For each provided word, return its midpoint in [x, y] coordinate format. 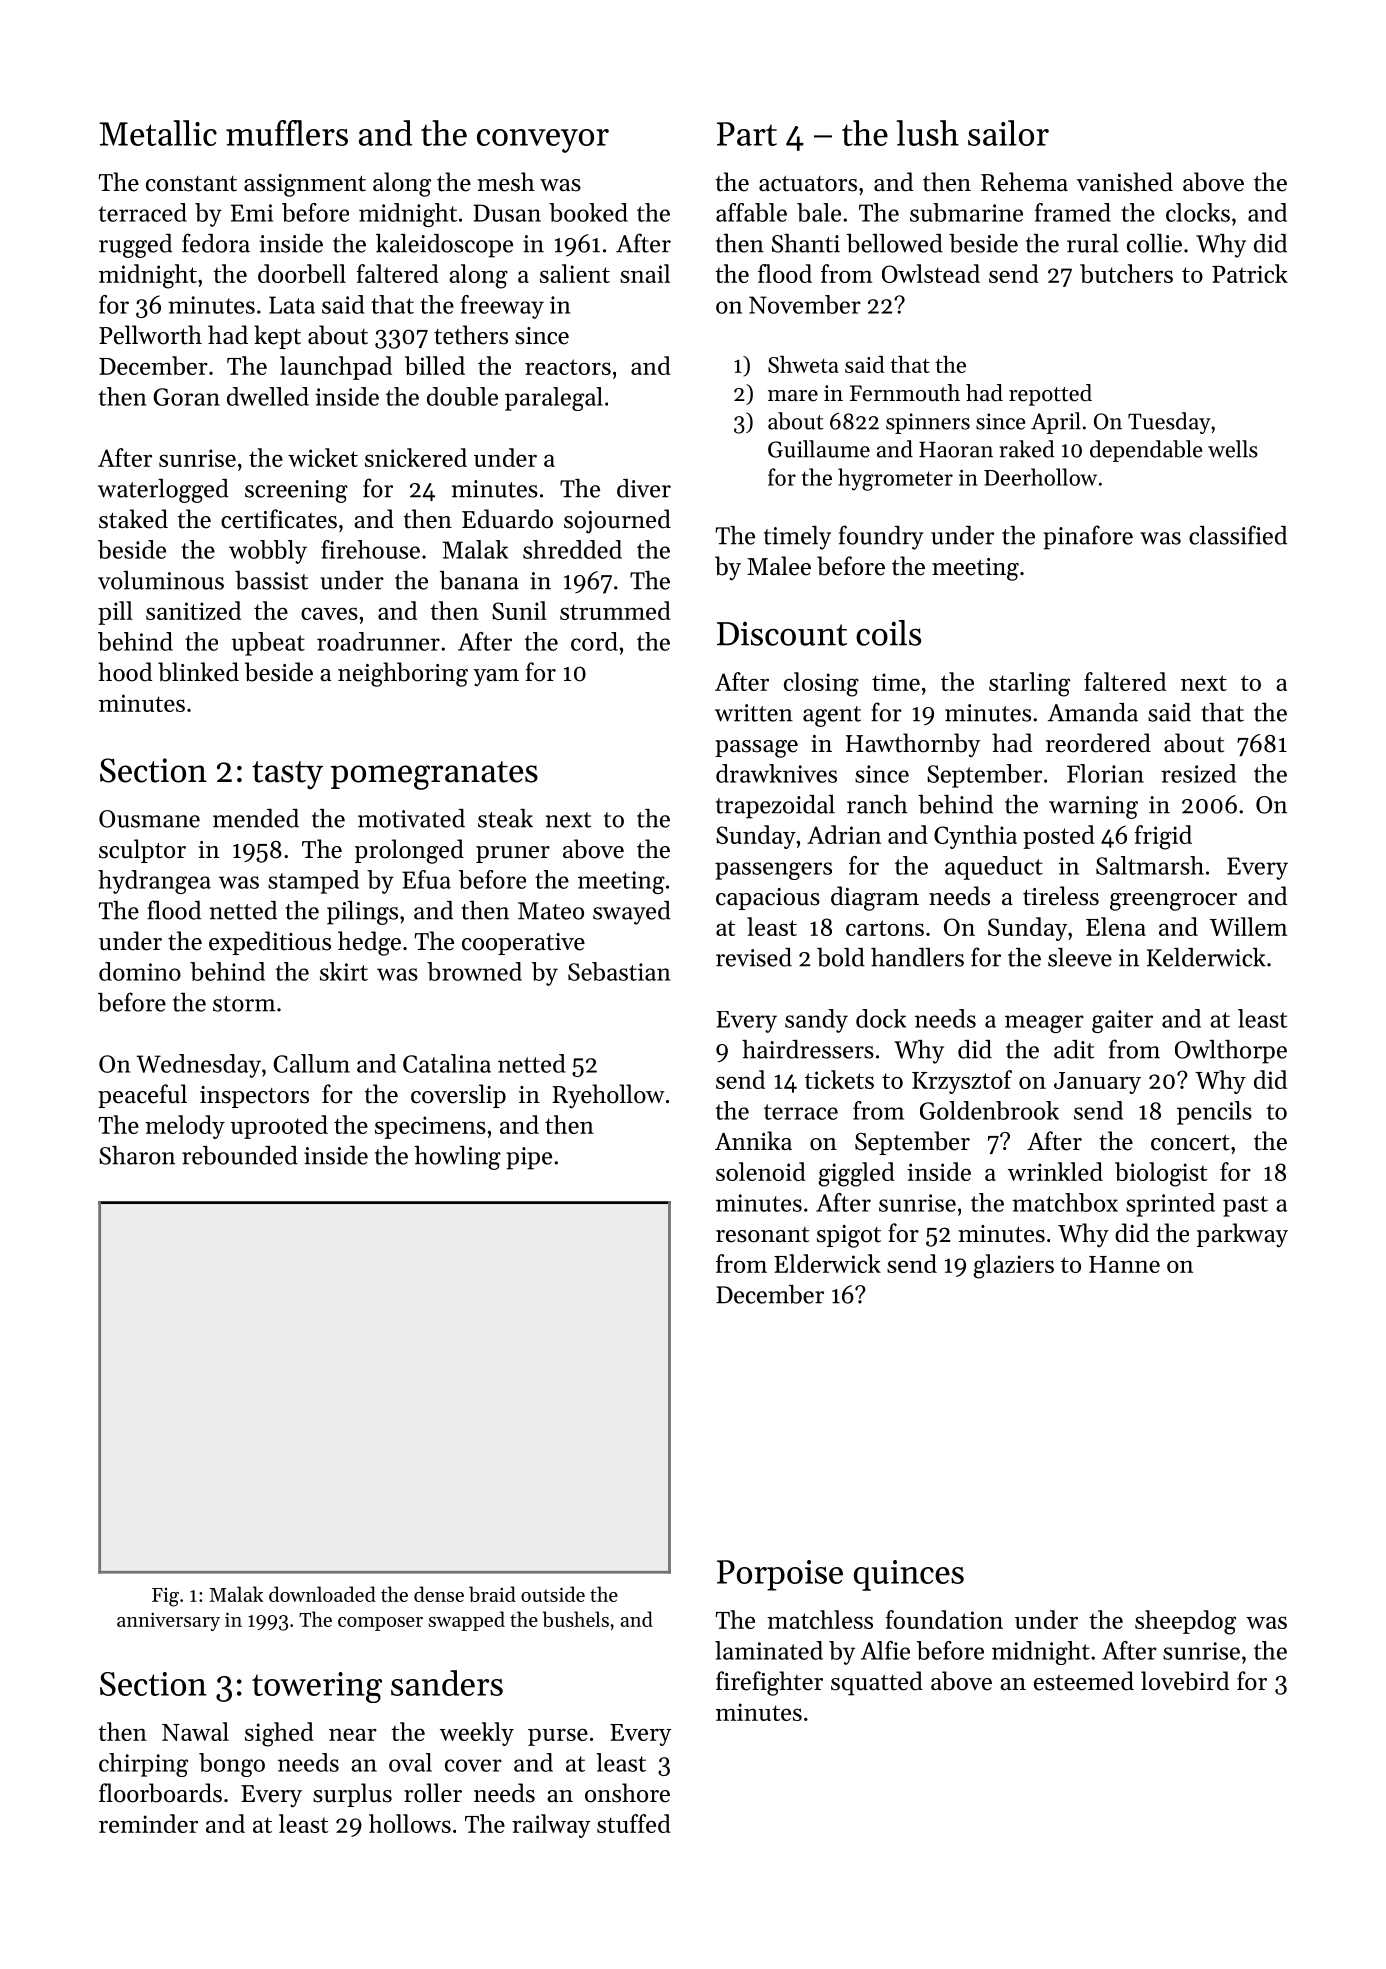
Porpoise [780, 1575]
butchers [1126, 273]
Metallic [158, 133]
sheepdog [1185, 1622]
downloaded [322, 1594]
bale [819, 212]
